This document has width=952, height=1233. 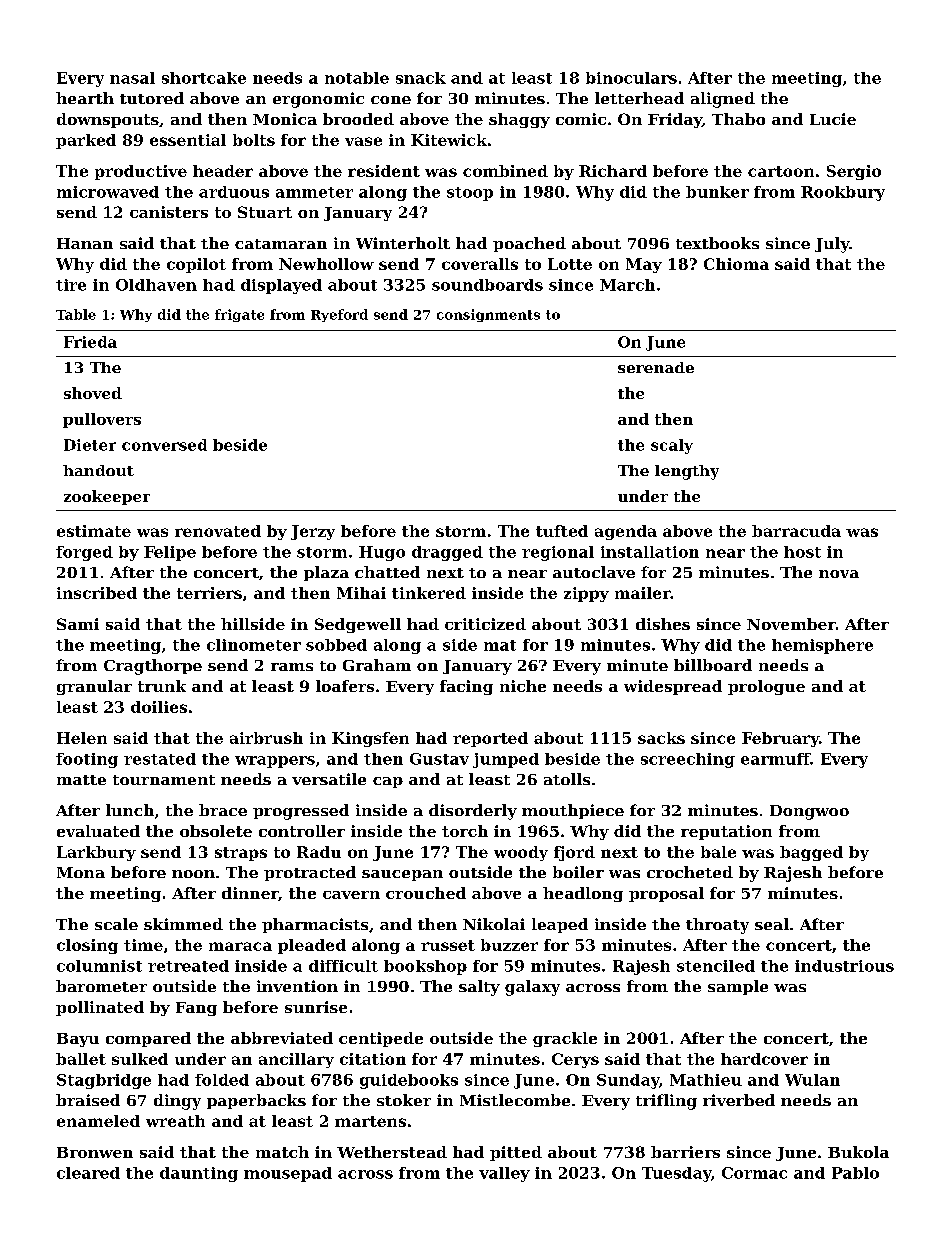 What do you see at coordinates (809, 812) in the document?
I see `Dongwoo` at bounding box center [809, 812].
